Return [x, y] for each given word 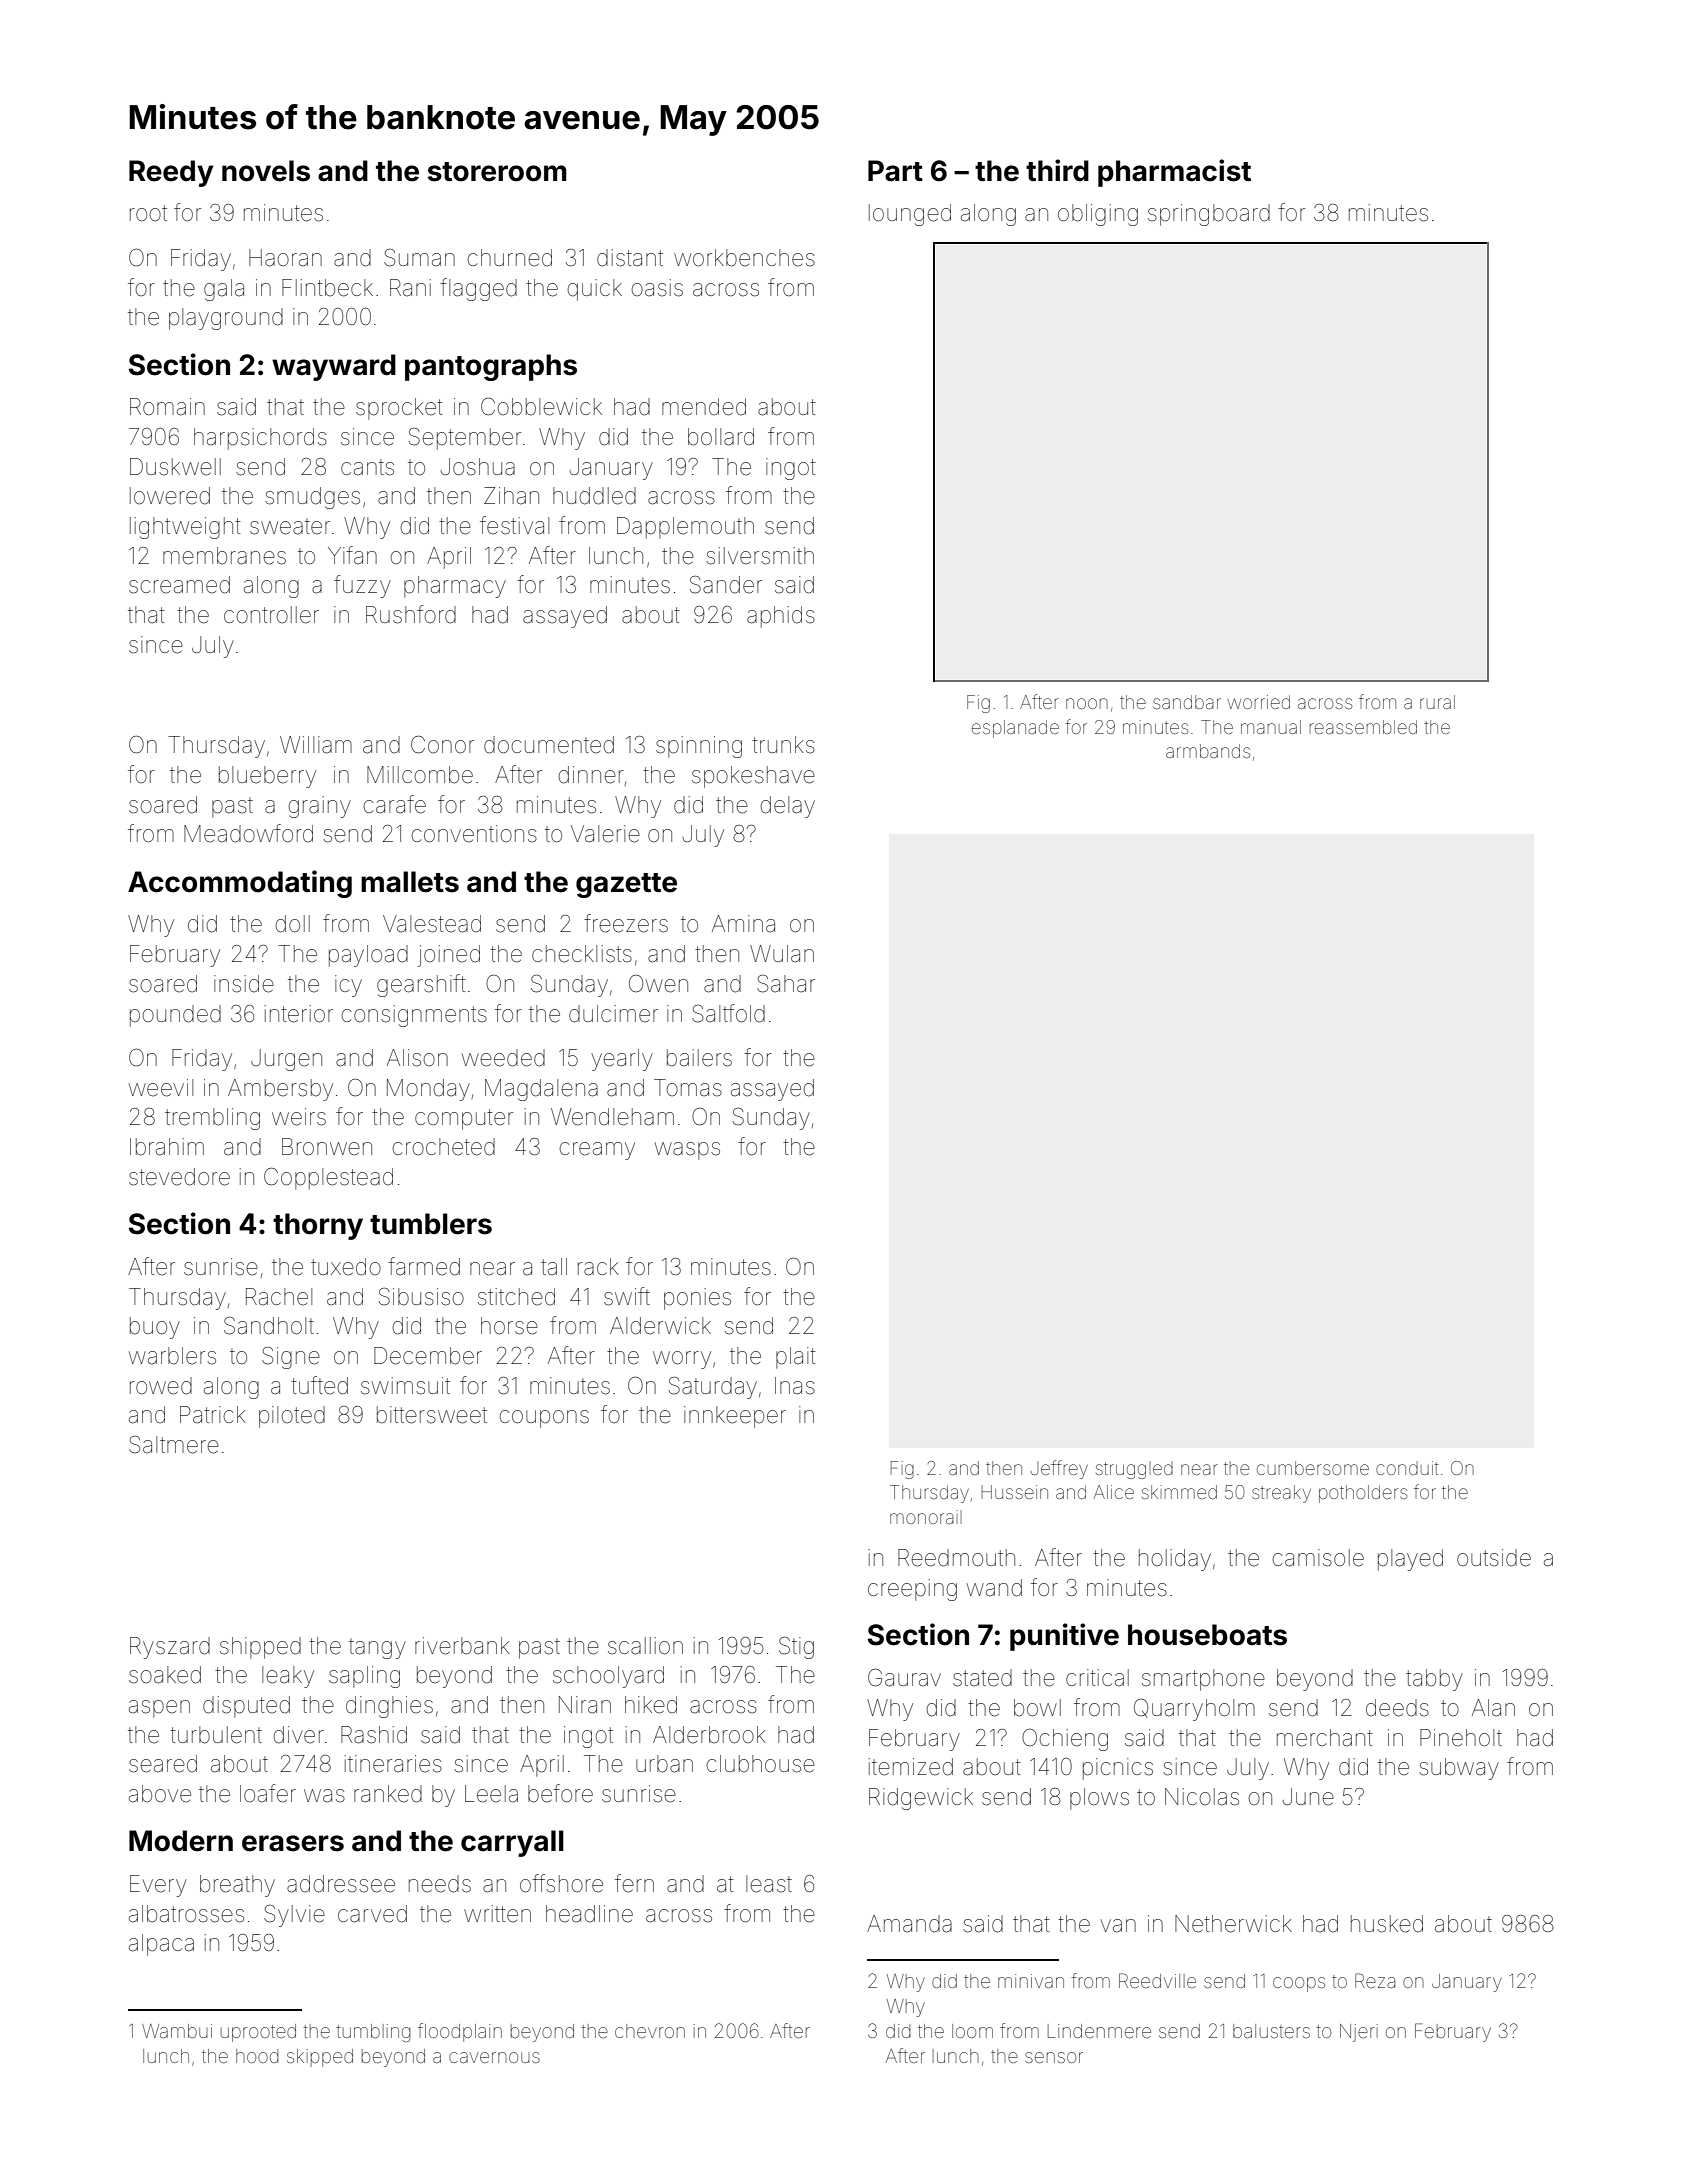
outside [1494, 1558]
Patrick [213, 1415]
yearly [622, 1060]
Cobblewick [541, 407]
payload [368, 956]
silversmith [760, 556]
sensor [1054, 2057]
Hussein [1015, 1492]
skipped [320, 2058]
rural [1437, 702]
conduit [1407, 1468]
